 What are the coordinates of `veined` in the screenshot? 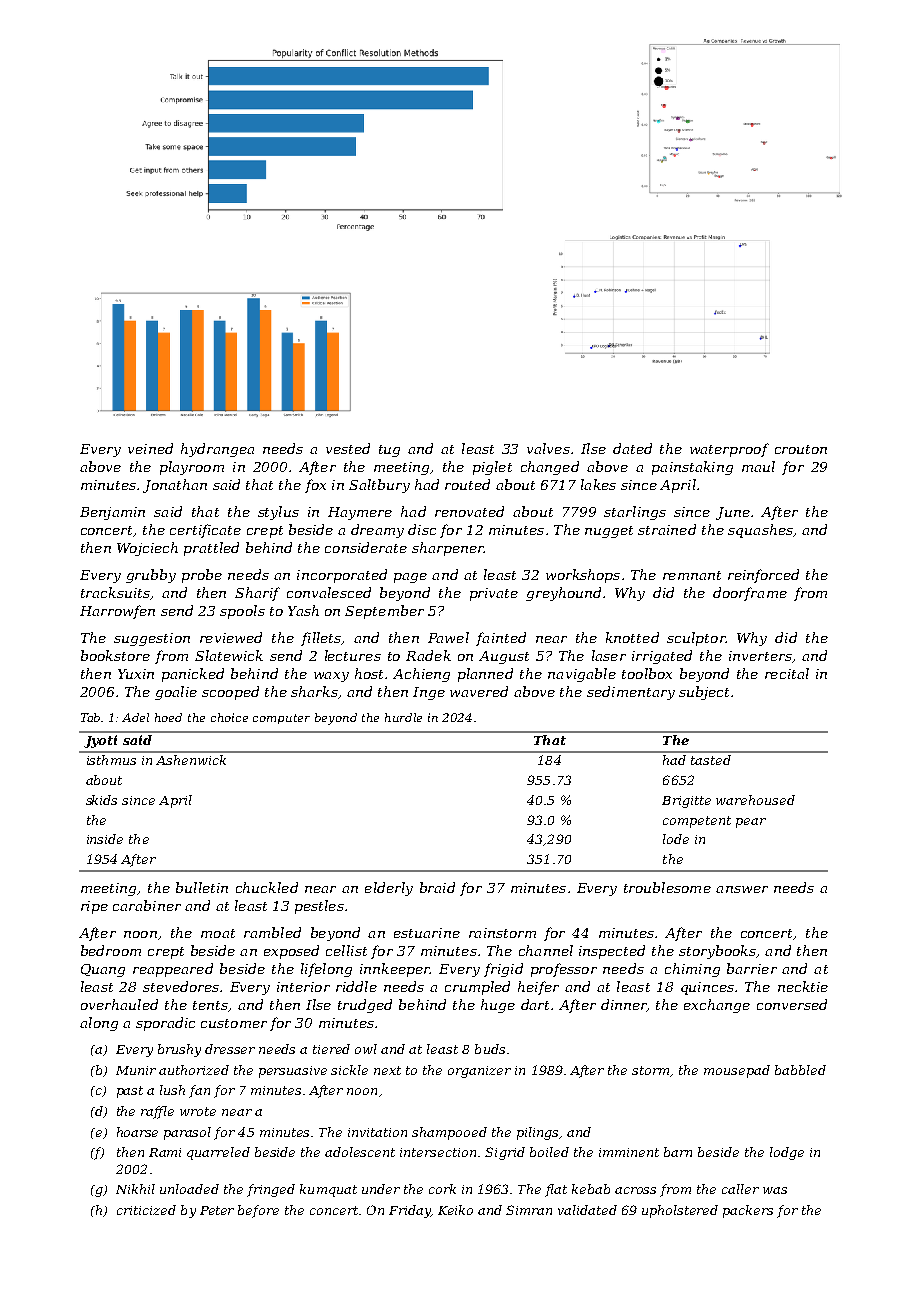 It's located at (150, 448).
